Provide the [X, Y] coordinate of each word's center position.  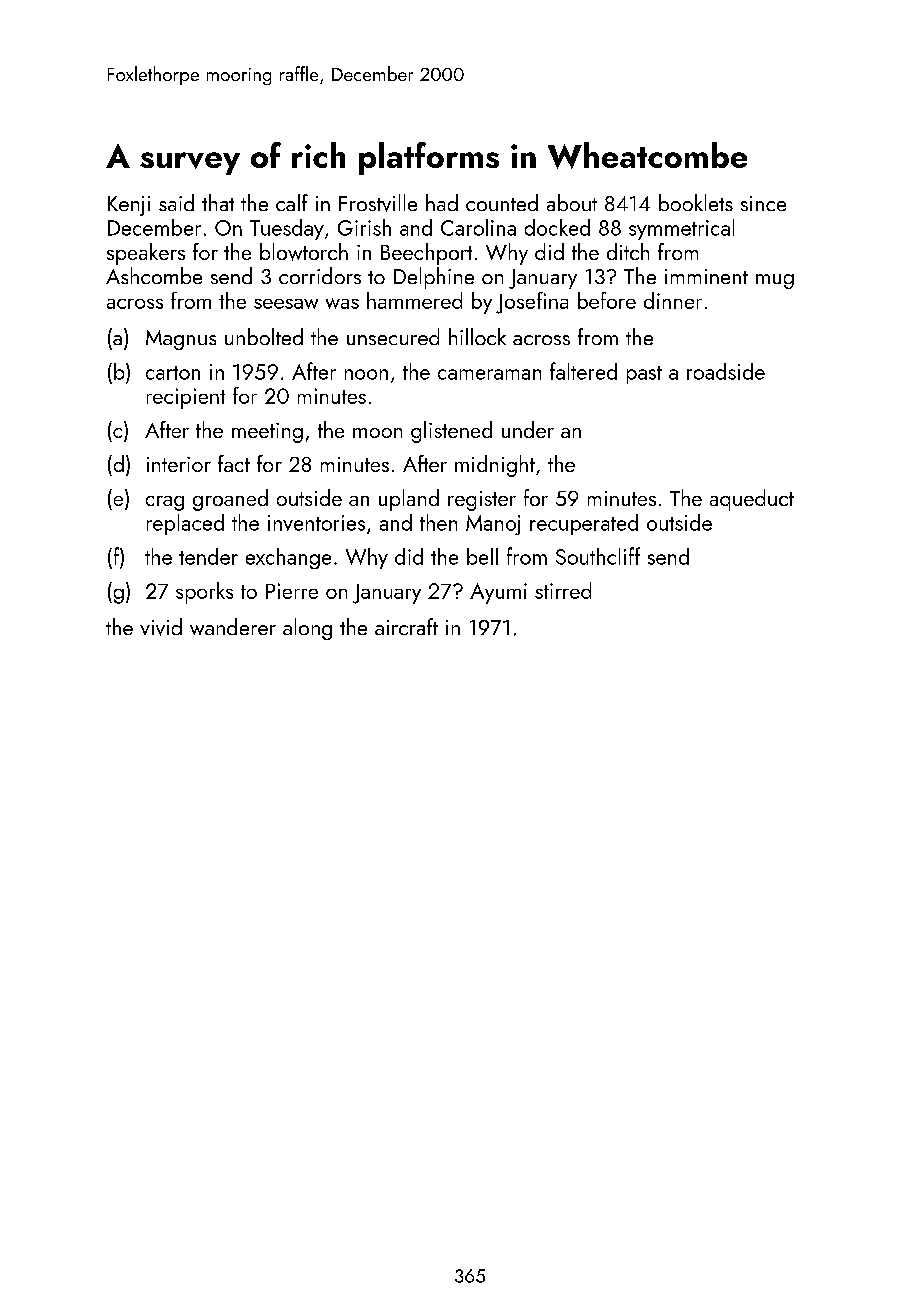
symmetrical [681, 229]
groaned [230, 500]
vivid [161, 627]
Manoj [493, 525]
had [442, 202]
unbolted [264, 336]
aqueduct [752, 500]
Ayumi [498, 593]
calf [292, 202]
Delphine [434, 278]
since [763, 203]
